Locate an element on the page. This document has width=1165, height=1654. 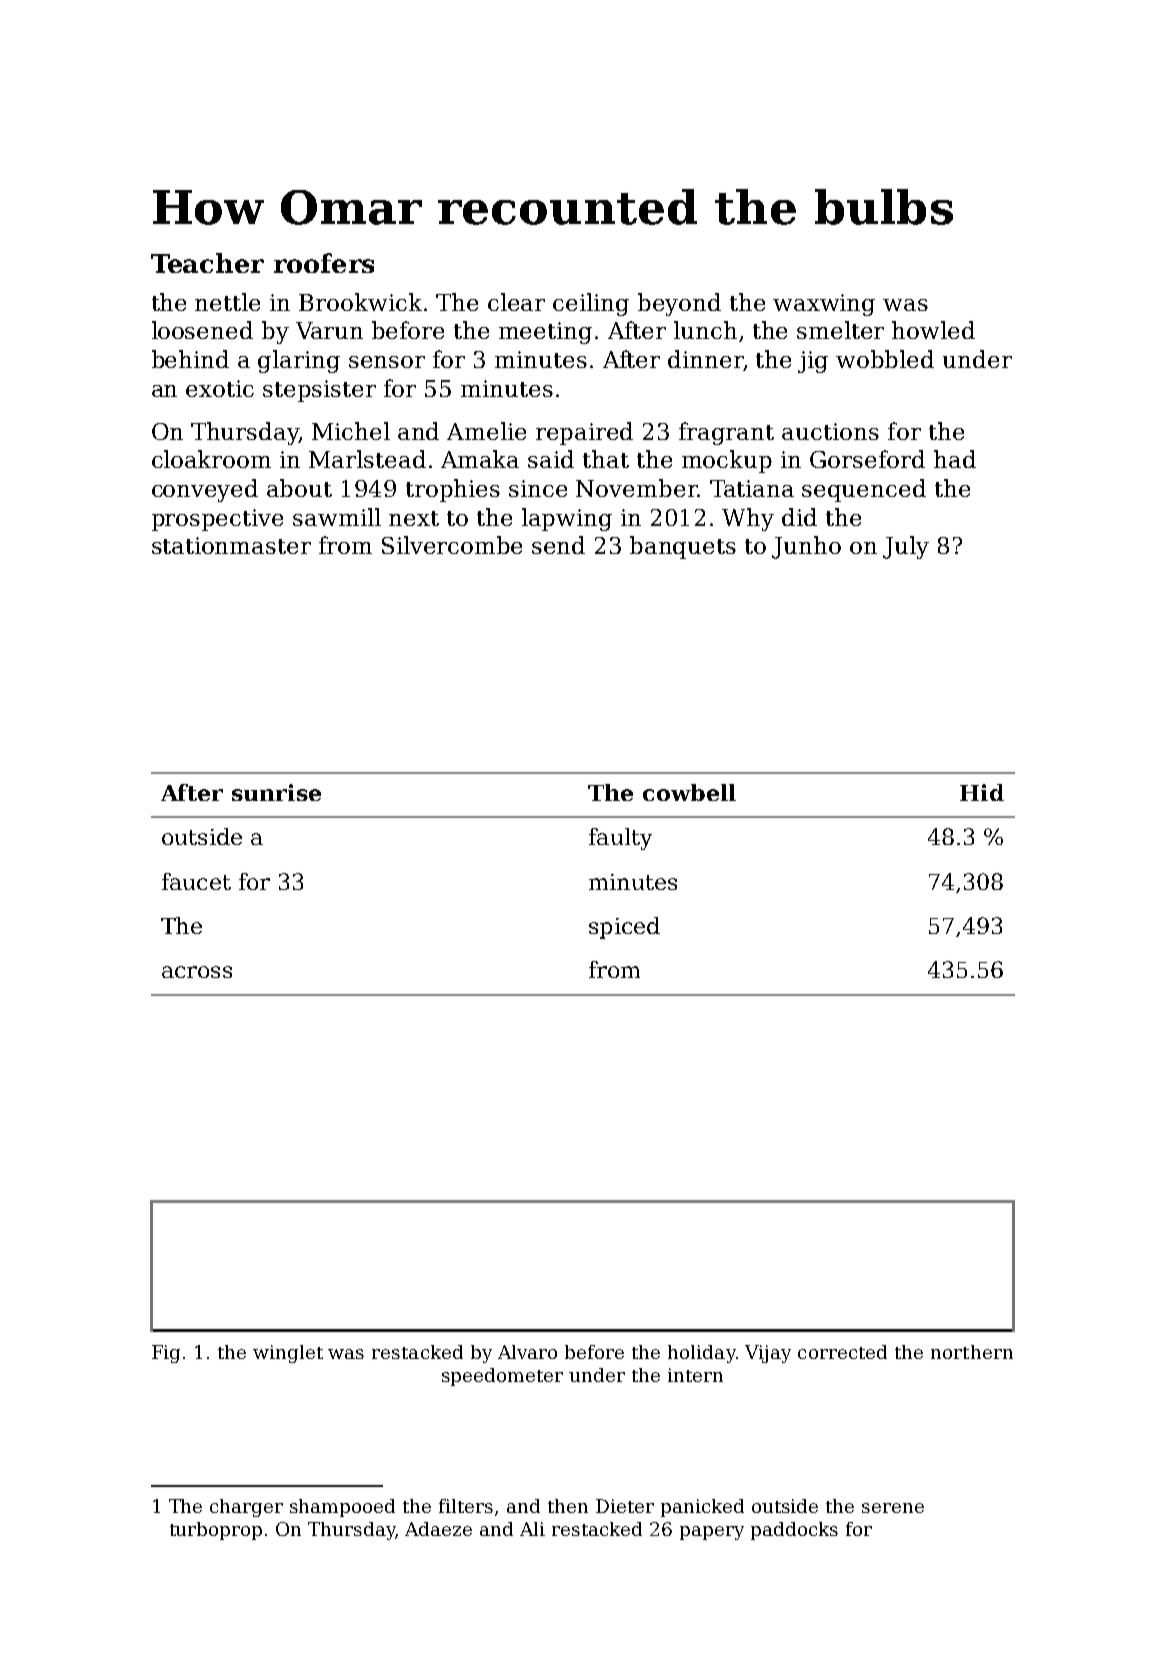
stationmaster is located at coordinates (231, 545).
